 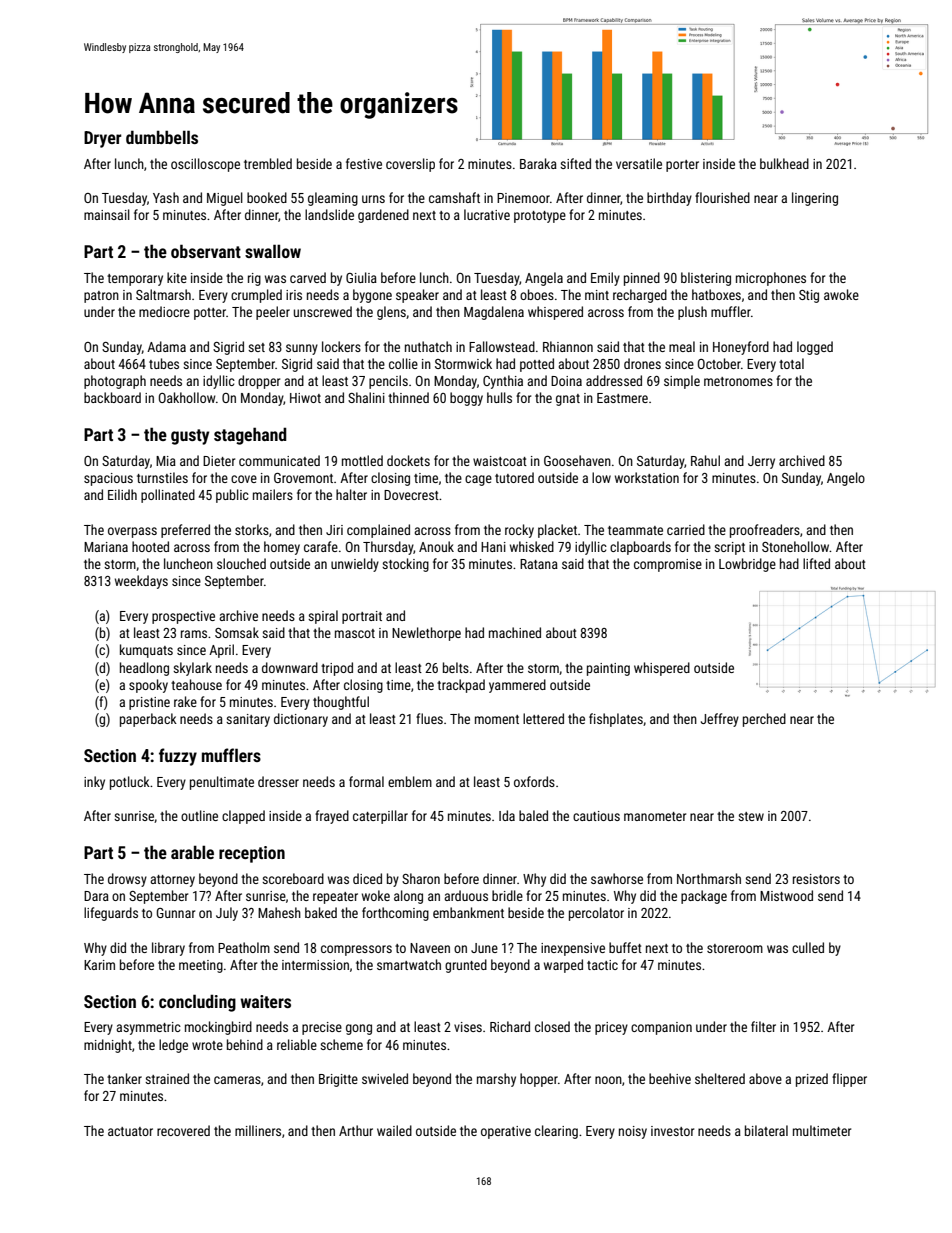 What do you see at coordinates (639, 163) in the screenshot?
I see `versatile` at bounding box center [639, 163].
